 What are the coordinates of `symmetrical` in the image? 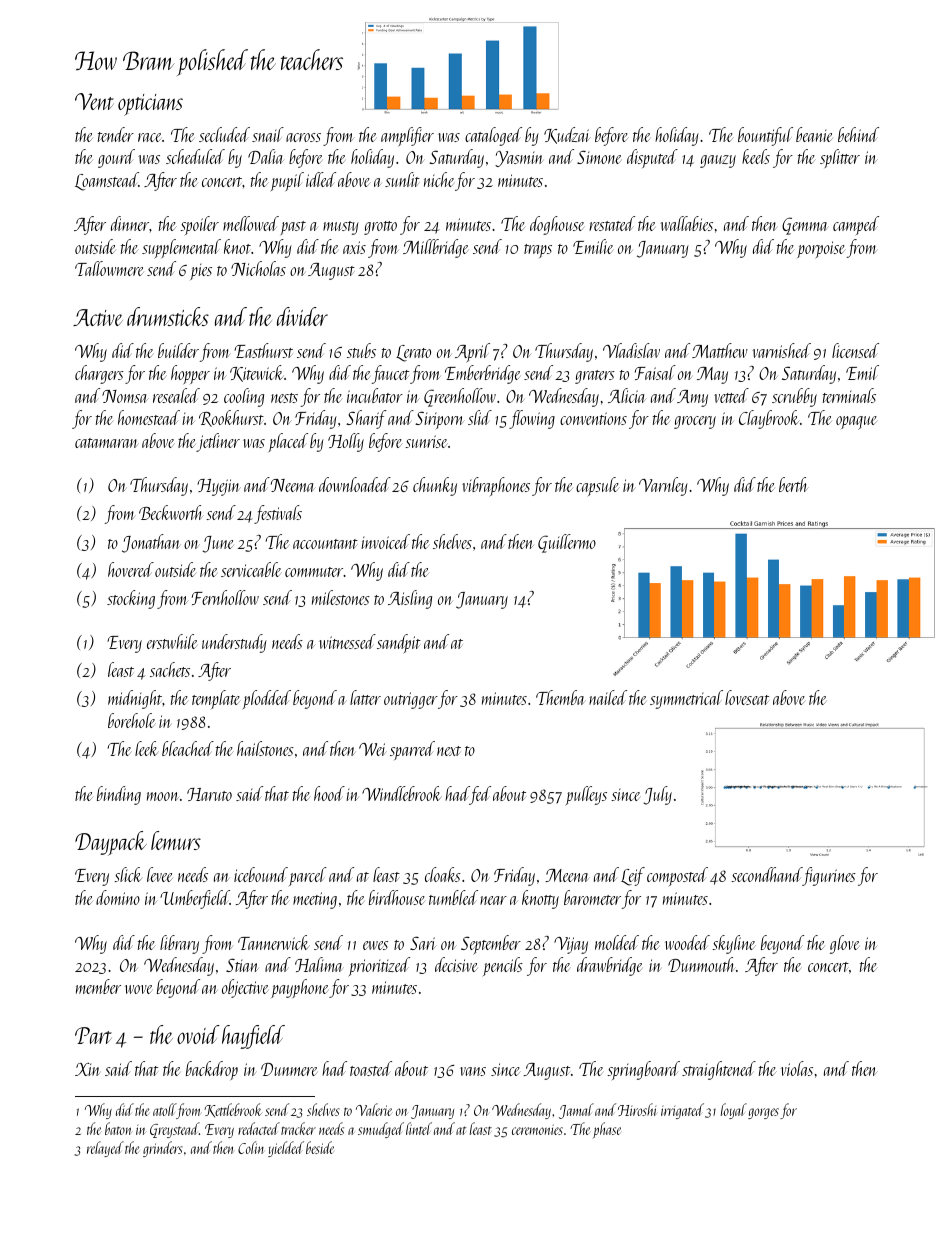 It's located at (686, 699).
